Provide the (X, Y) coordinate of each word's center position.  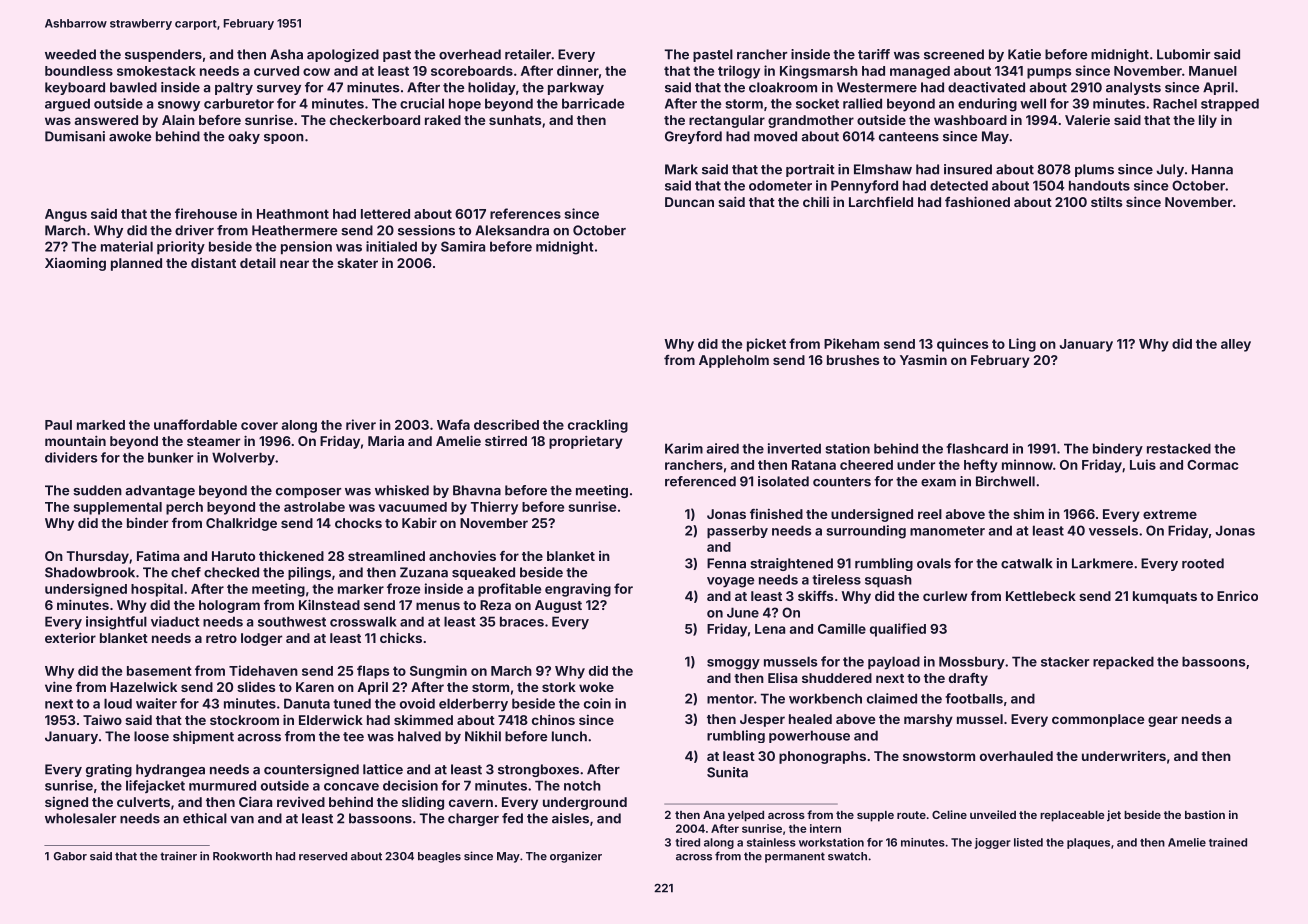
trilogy (739, 72)
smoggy (733, 664)
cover (259, 426)
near (294, 264)
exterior (70, 637)
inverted (794, 448)
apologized (343, 55)
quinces (963, 345)
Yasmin (923, 360)
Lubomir (1183, 54)
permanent (795, 857)
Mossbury (972, 663)
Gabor (70, 856)
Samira (463, 246)
